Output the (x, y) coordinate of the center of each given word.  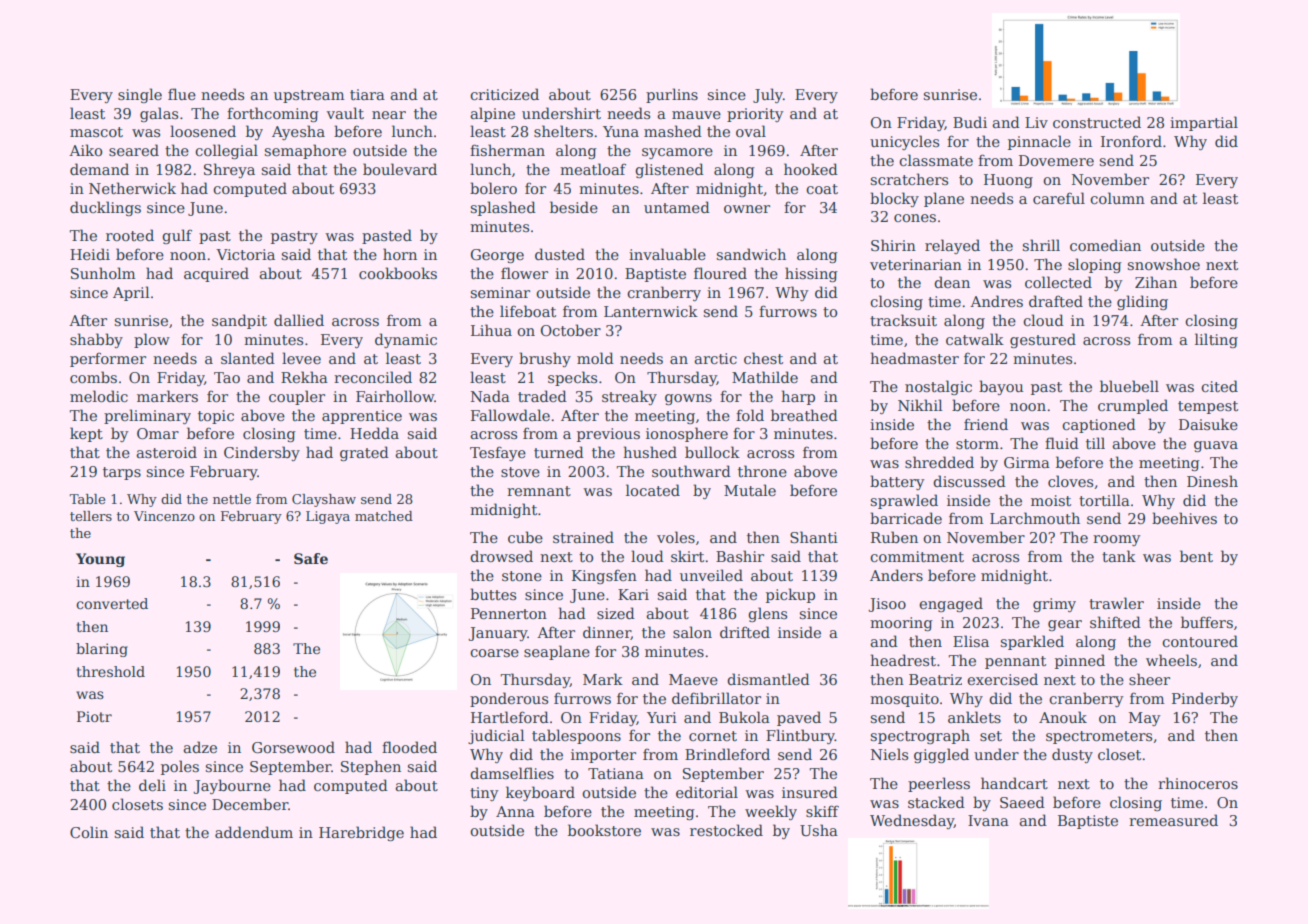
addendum (254, 832)
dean (952, 282)
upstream (309, 96)
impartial (1204, 123)
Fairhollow (395, 396)
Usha (819, 830)
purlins (672, 95)
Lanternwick (651, 311)
